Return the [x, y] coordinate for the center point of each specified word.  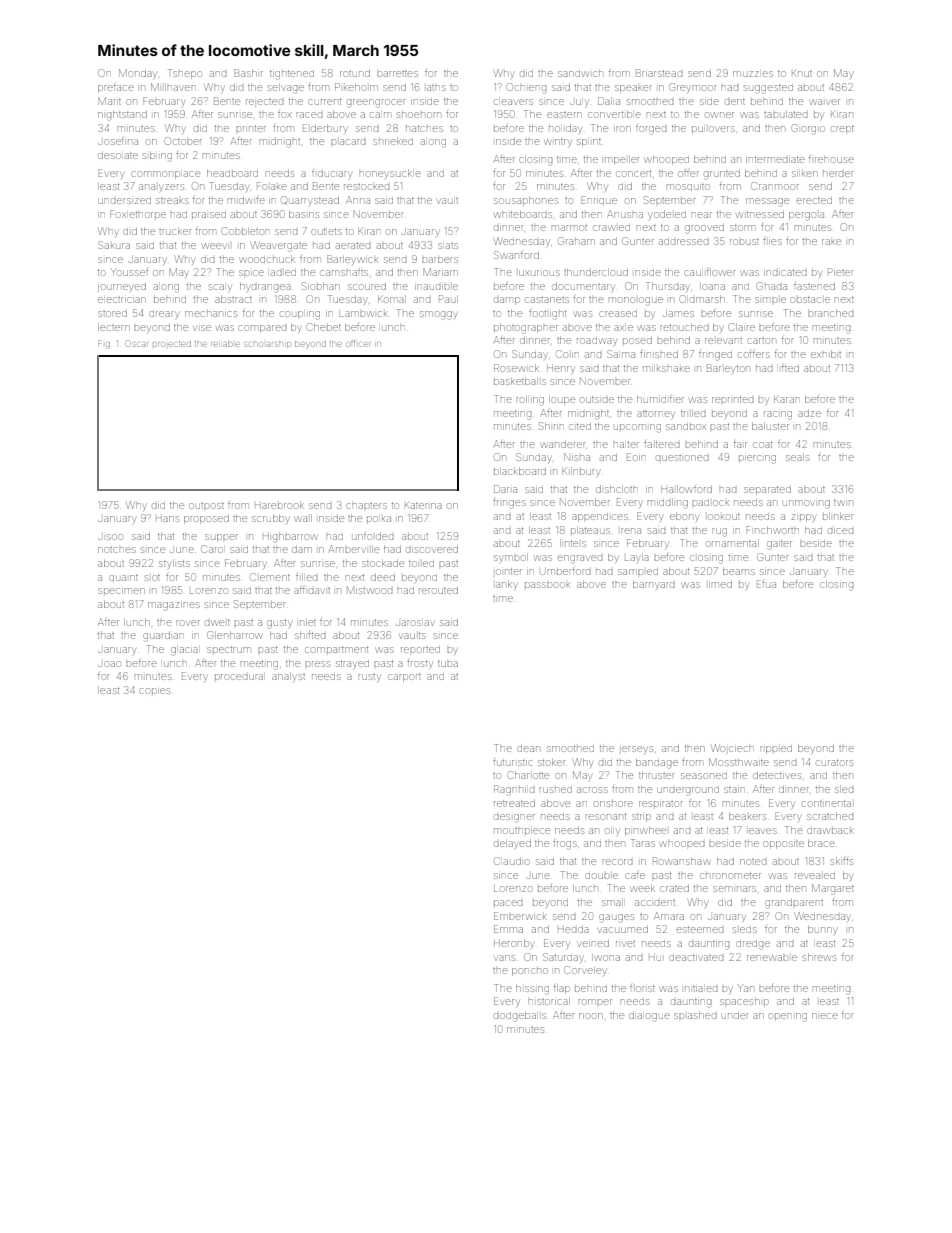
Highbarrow [290, 538]
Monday [137, 74]
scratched [830, 816]
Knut [802, 73]
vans [505, 958]
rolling [530, 401]
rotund [355, 73]
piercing [757, 459]
